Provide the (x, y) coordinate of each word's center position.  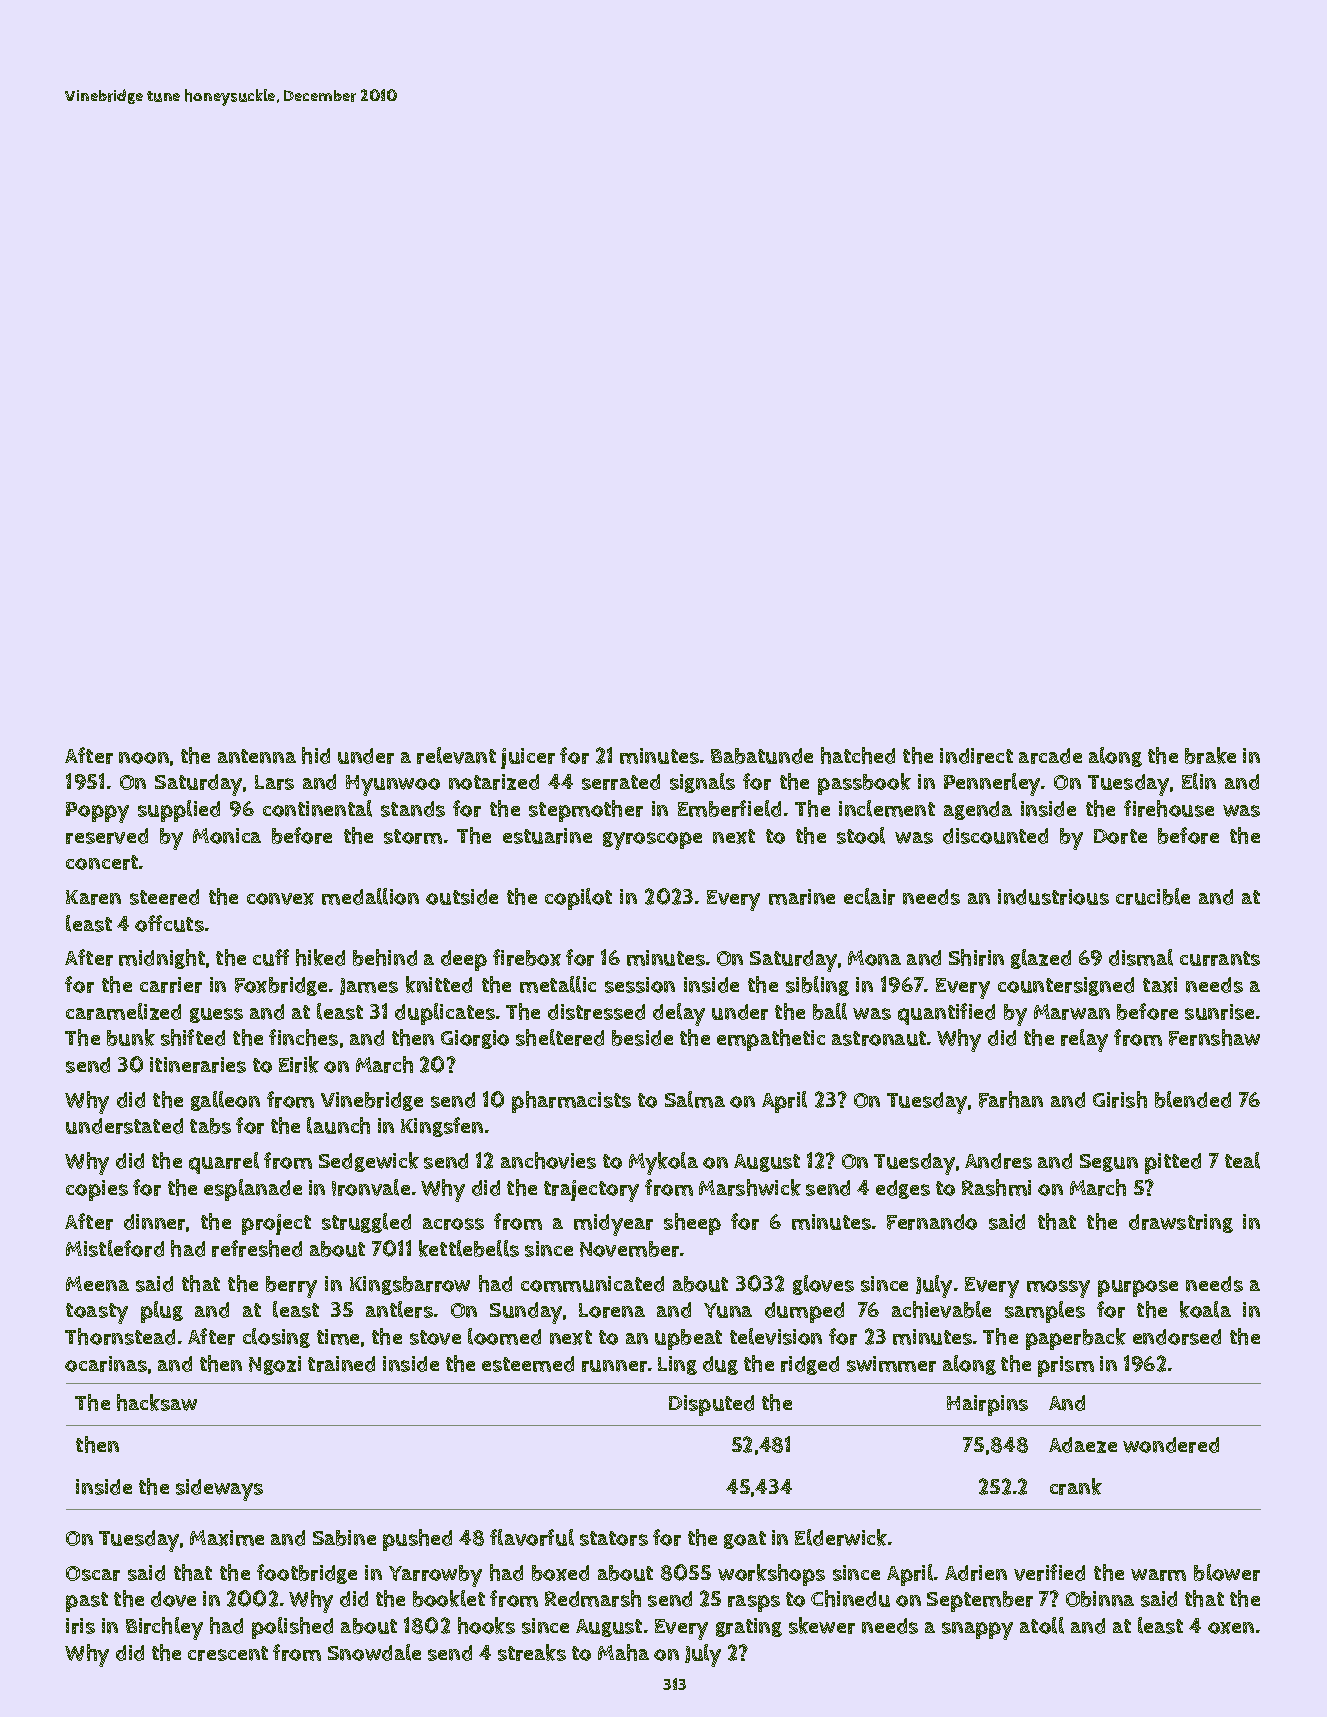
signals (702, 783)
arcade (1050, 756)
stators (614, 1538)
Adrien (976, 1573)
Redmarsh (593, 1598)
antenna (257, 756)
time (338, 1337)
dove (173, 1599)
